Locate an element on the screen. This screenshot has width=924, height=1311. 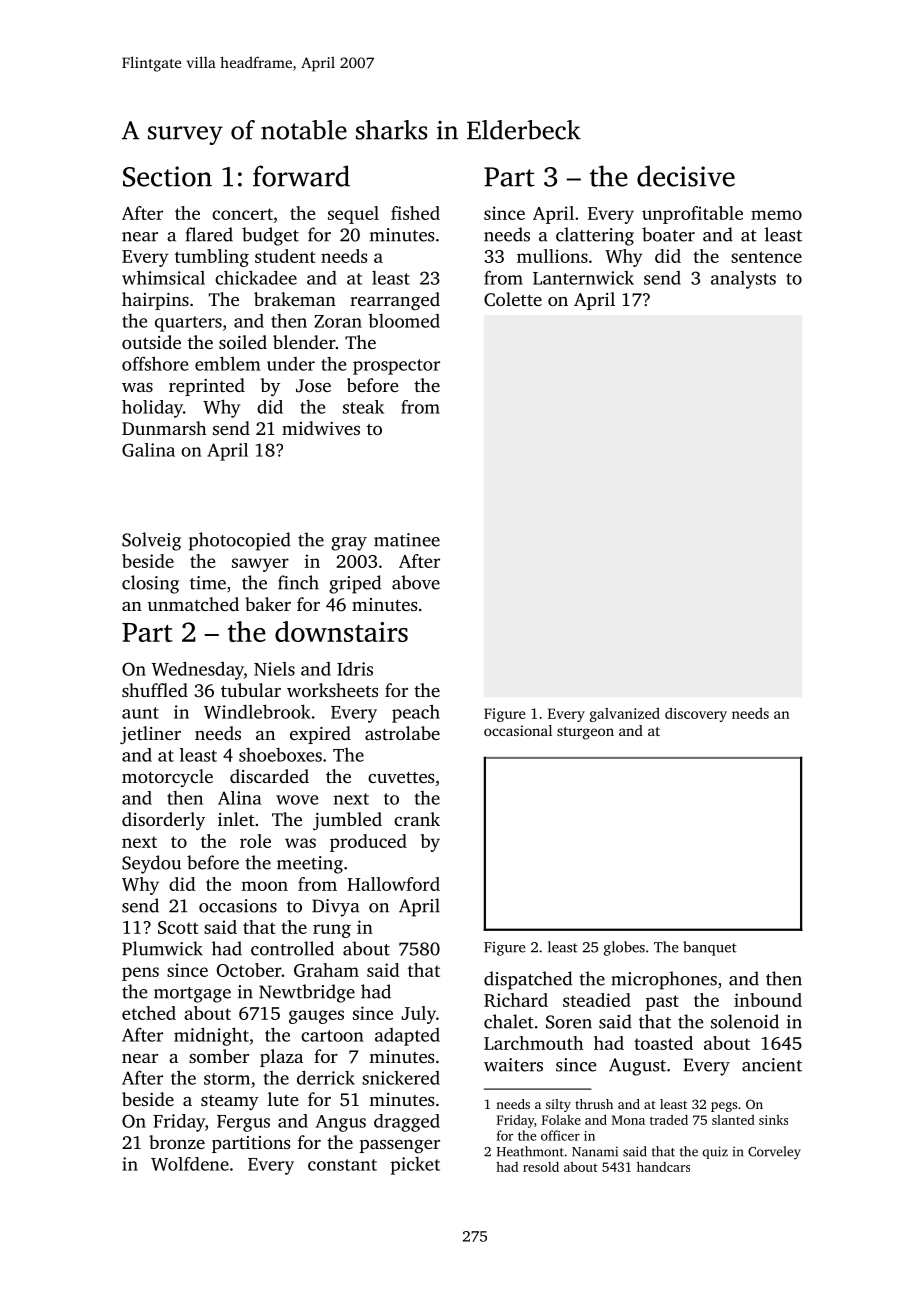
decisive is located at coordinates (686, 176).
